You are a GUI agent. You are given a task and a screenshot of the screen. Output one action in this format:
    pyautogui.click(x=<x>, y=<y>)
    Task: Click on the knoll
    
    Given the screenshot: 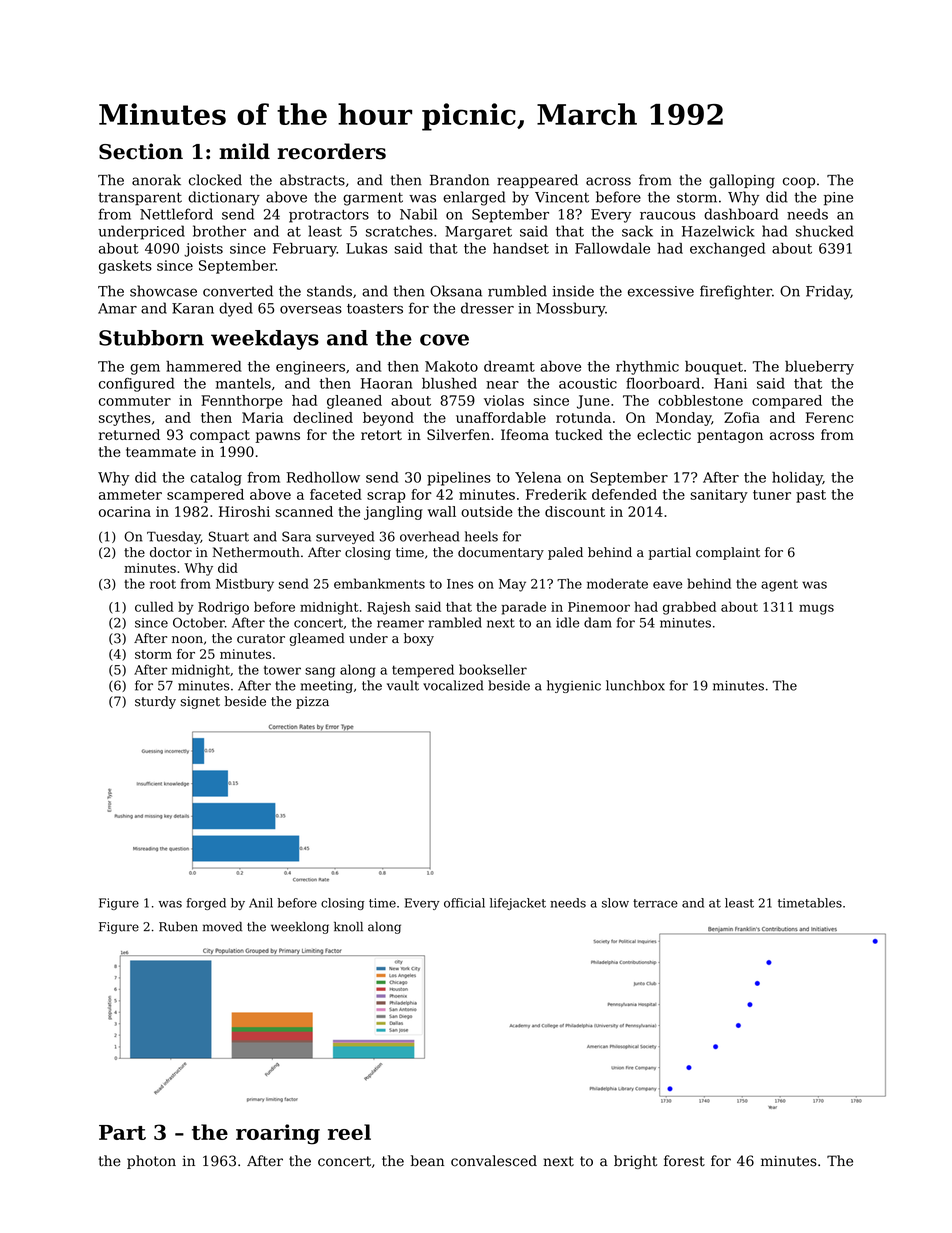 What is the action you would take?
    pyautogui.click(x=348, y=927)
